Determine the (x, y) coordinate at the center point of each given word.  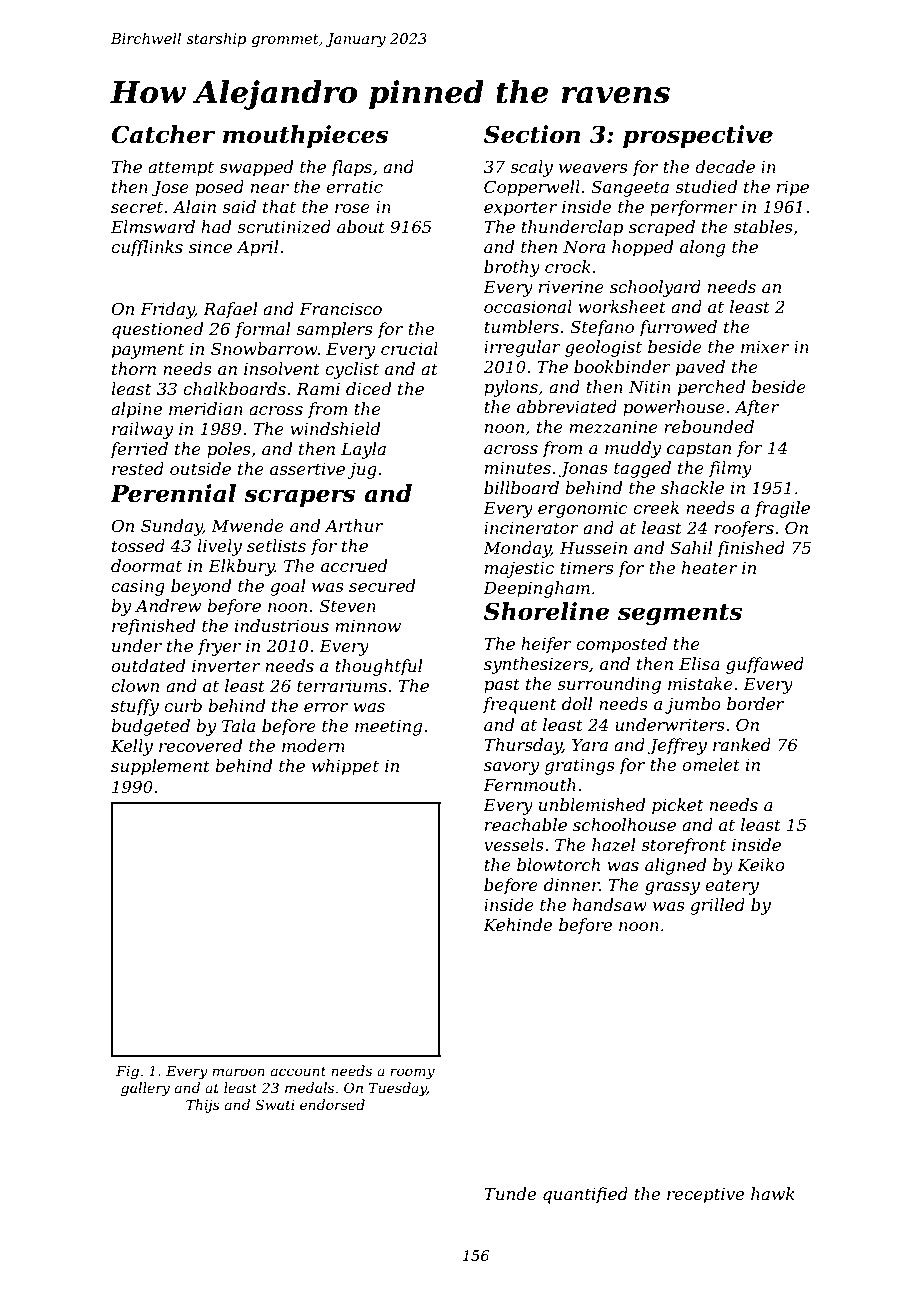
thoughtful (378, 667)
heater (709, 567)
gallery (145, 1089)
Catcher (163, 134)
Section (532, 134)
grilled (717, 906)
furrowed (678, 328)
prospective (698, 136)
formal (262, 330)
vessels (514, 844)
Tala (238, 725)
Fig (127, 1072)
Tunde (510, 1193)
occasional (528, 306)
